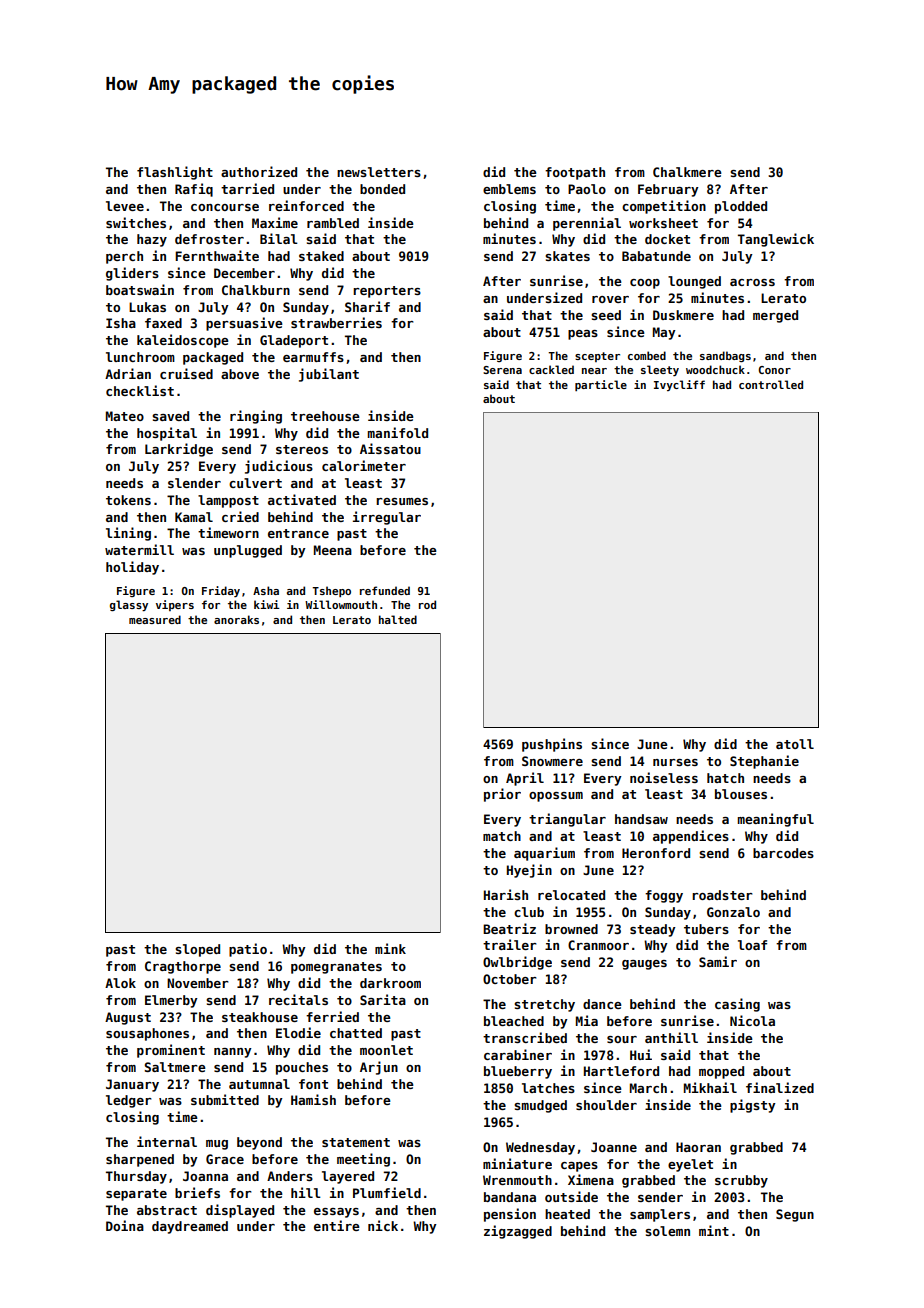 The image size is (924, 1308). What do you see at coordinates (552, 745) in the image?
I see `pushpins` at bounding box center [552, 745].
